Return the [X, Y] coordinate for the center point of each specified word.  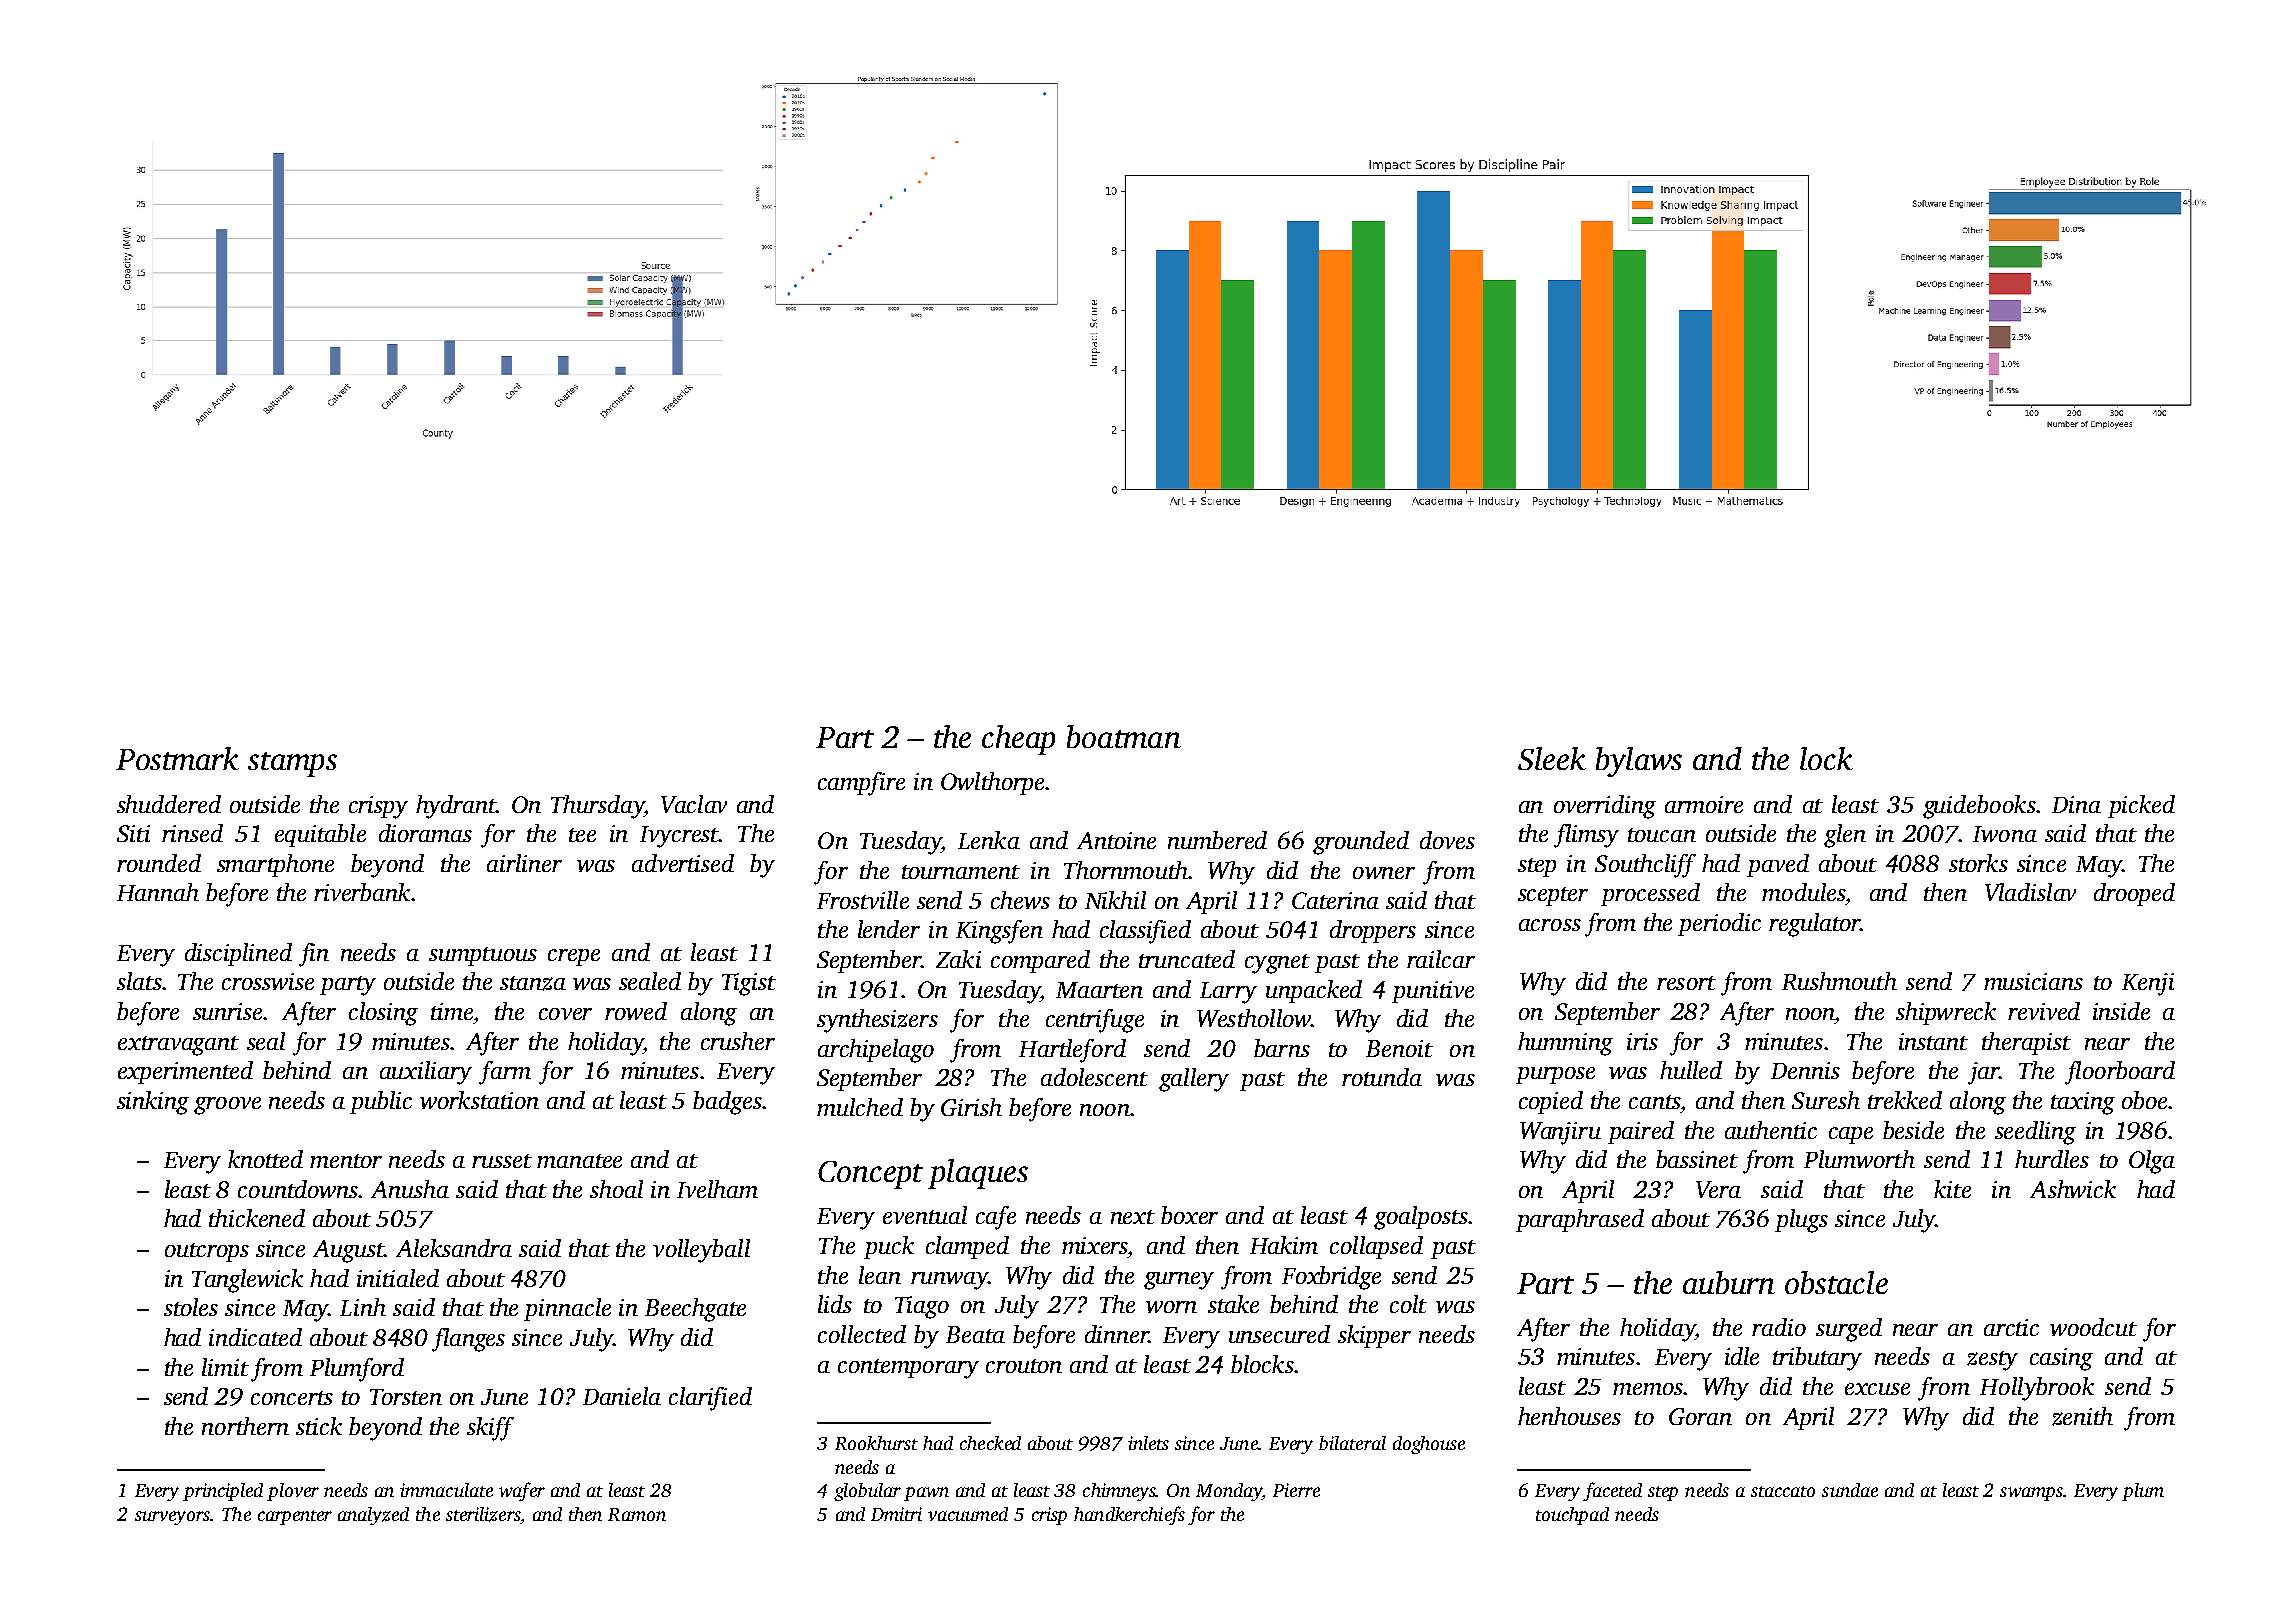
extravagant [178, 1046]
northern [245, 1426]
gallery [1194, 1080]
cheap [1018, 740]
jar [1983, 1073]
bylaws [1639, 762]
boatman [1124, 736]
